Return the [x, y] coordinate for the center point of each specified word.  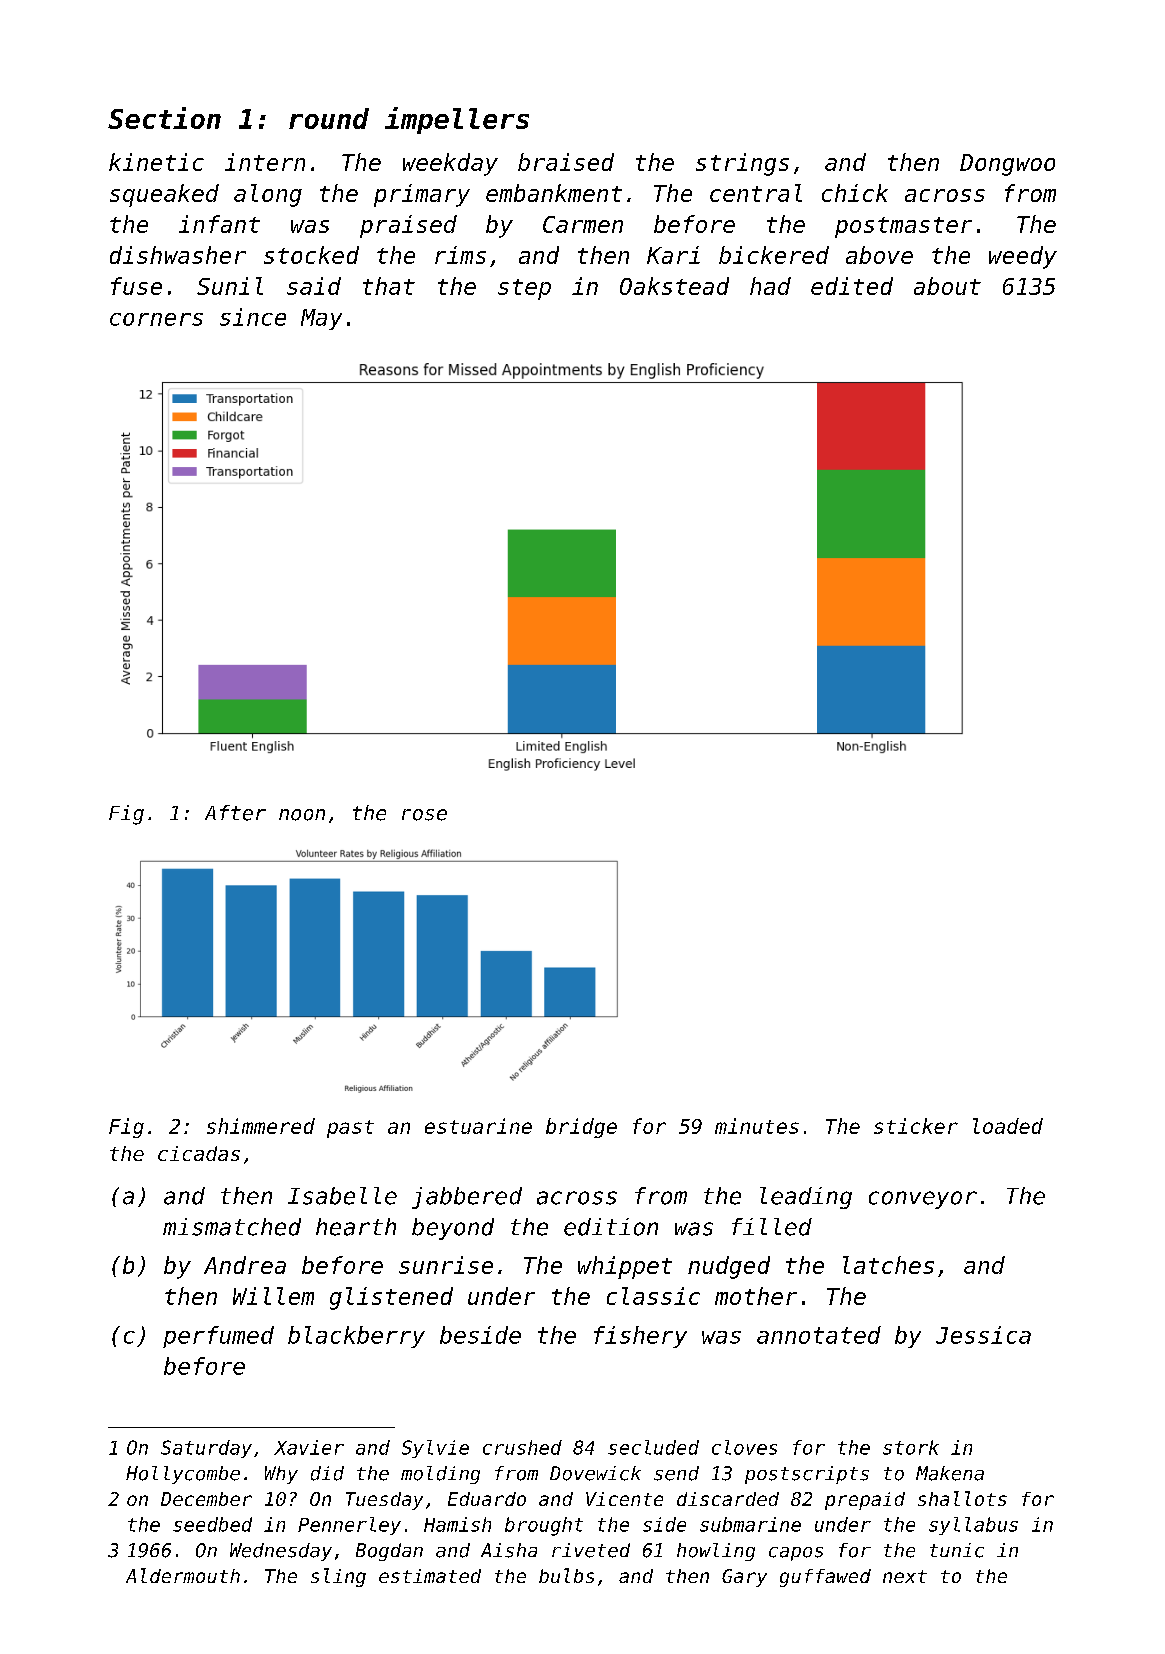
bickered [774, 255]
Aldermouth [183, 1575]
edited [852, 286]
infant [219, 224]
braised [566, 162]
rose [424, 815]
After [235, 813]
